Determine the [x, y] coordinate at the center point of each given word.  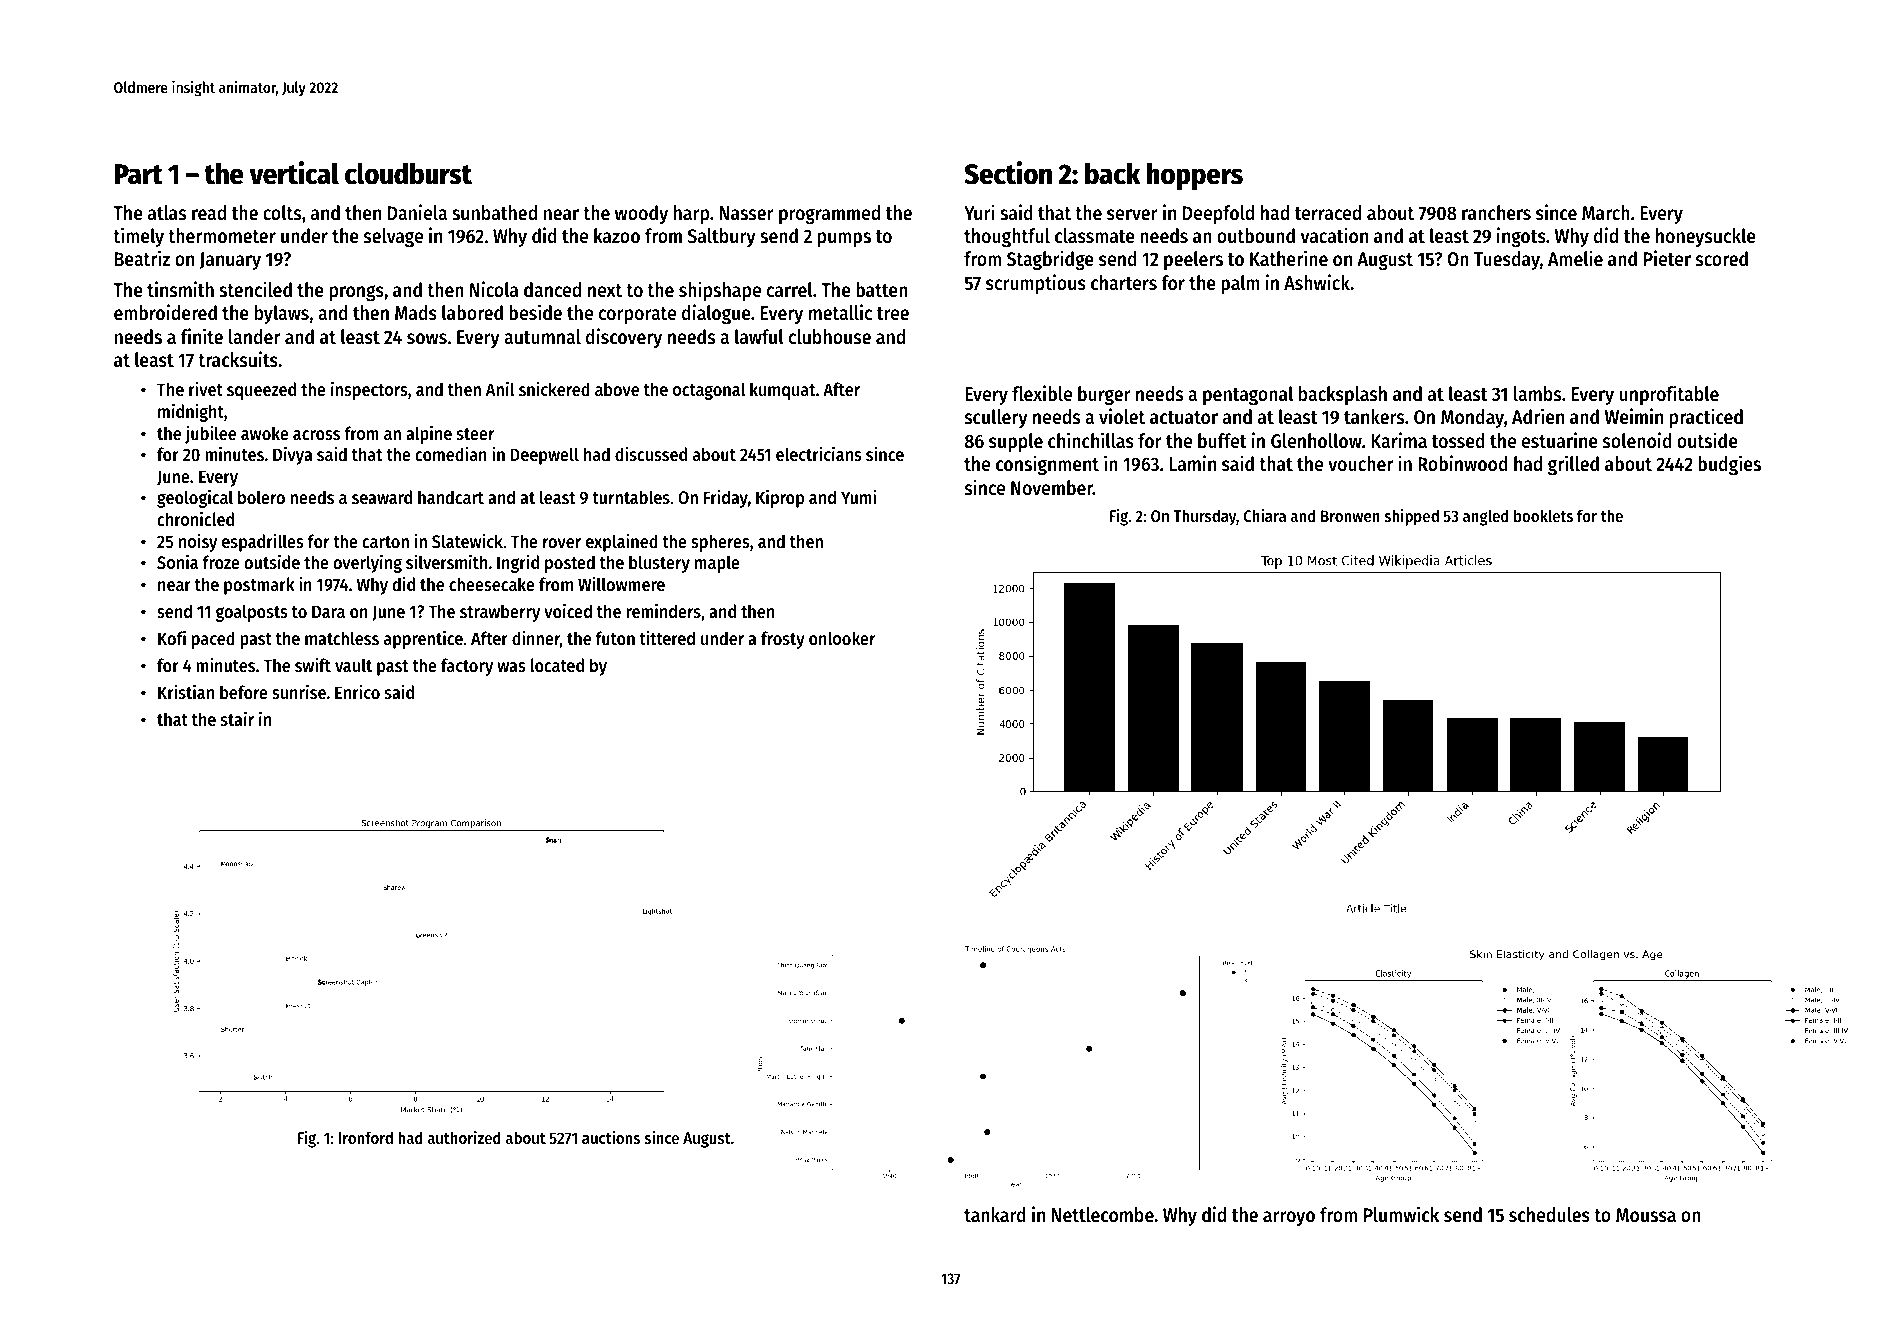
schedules [1549, 1215]
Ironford [366, 1137]
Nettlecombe [1103, 1215]
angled [1485, 517]
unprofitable [1669, 395]
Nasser [747, 213]
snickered [554, 389]
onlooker [842, 638]
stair [237, 718]
